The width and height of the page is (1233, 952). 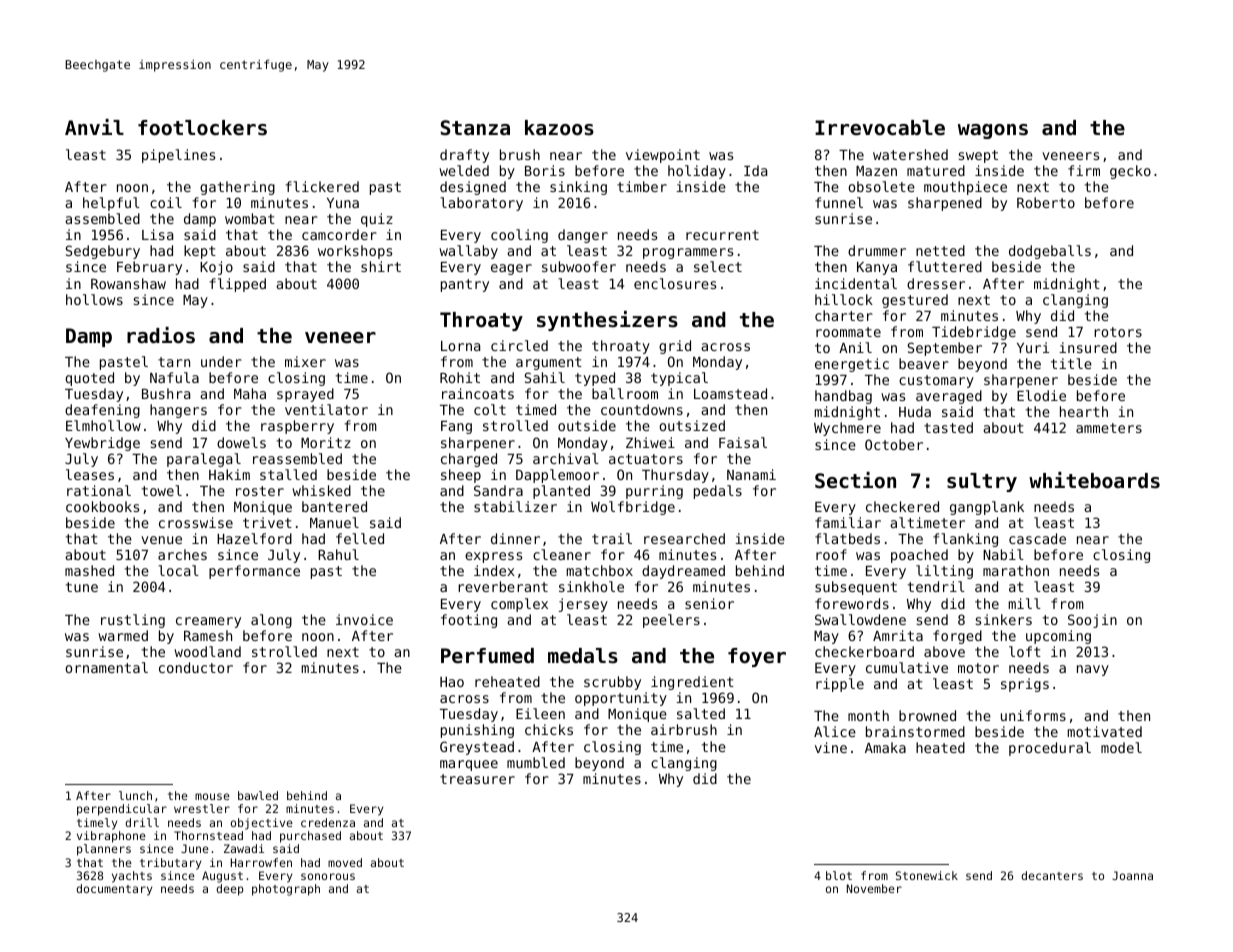 What do you see at coordinates (111, 204) in the page?
I see `helpful` at bounding box center [111, 204].
